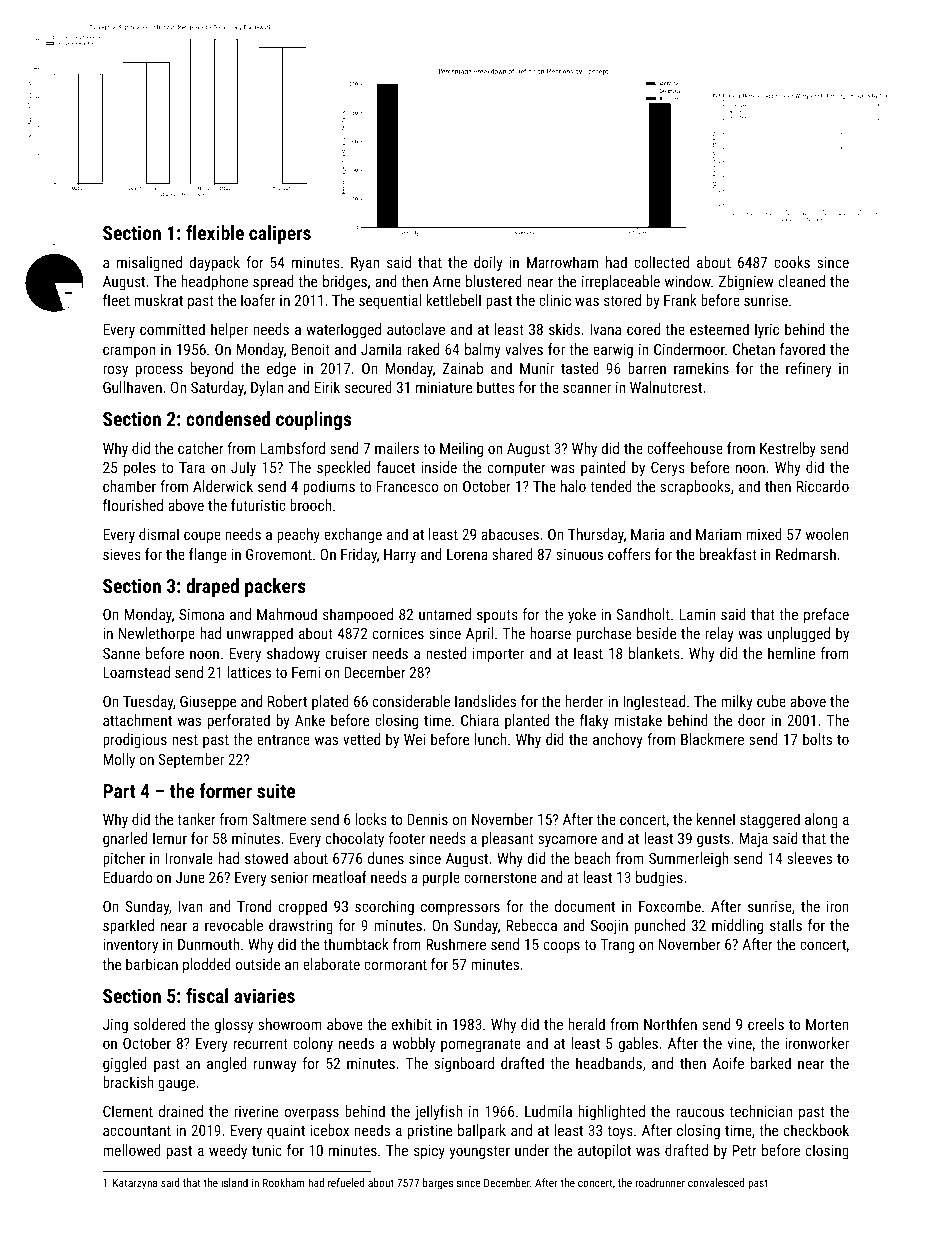 The height and width of the screenshot is (1233, 952). What do you see at coordinates (716, 1182) in the screenshot?
I see `convalesced` at bounding box center [716, 1182].
